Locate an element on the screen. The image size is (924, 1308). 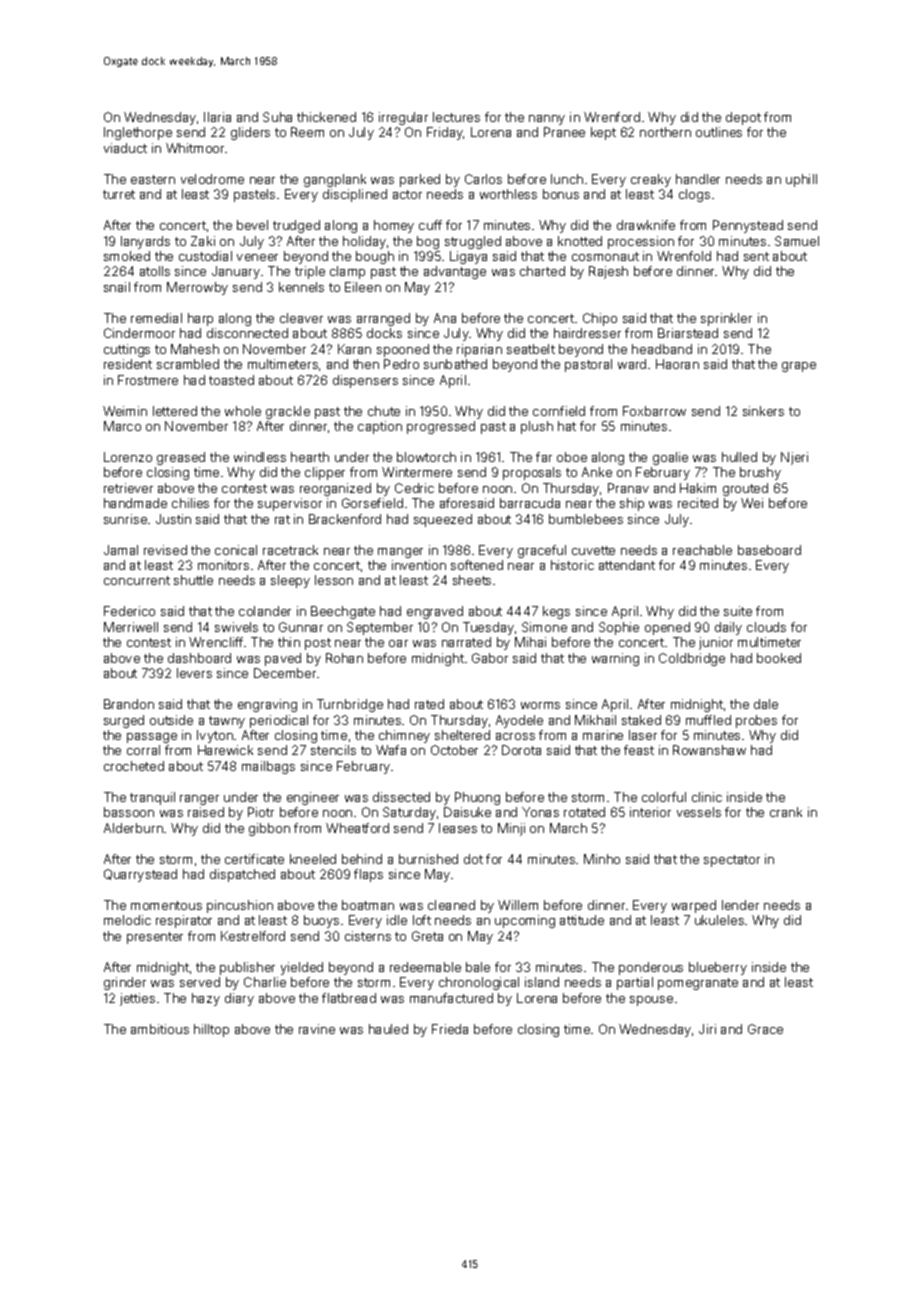
toasted is located at coordinates (231, 380).
